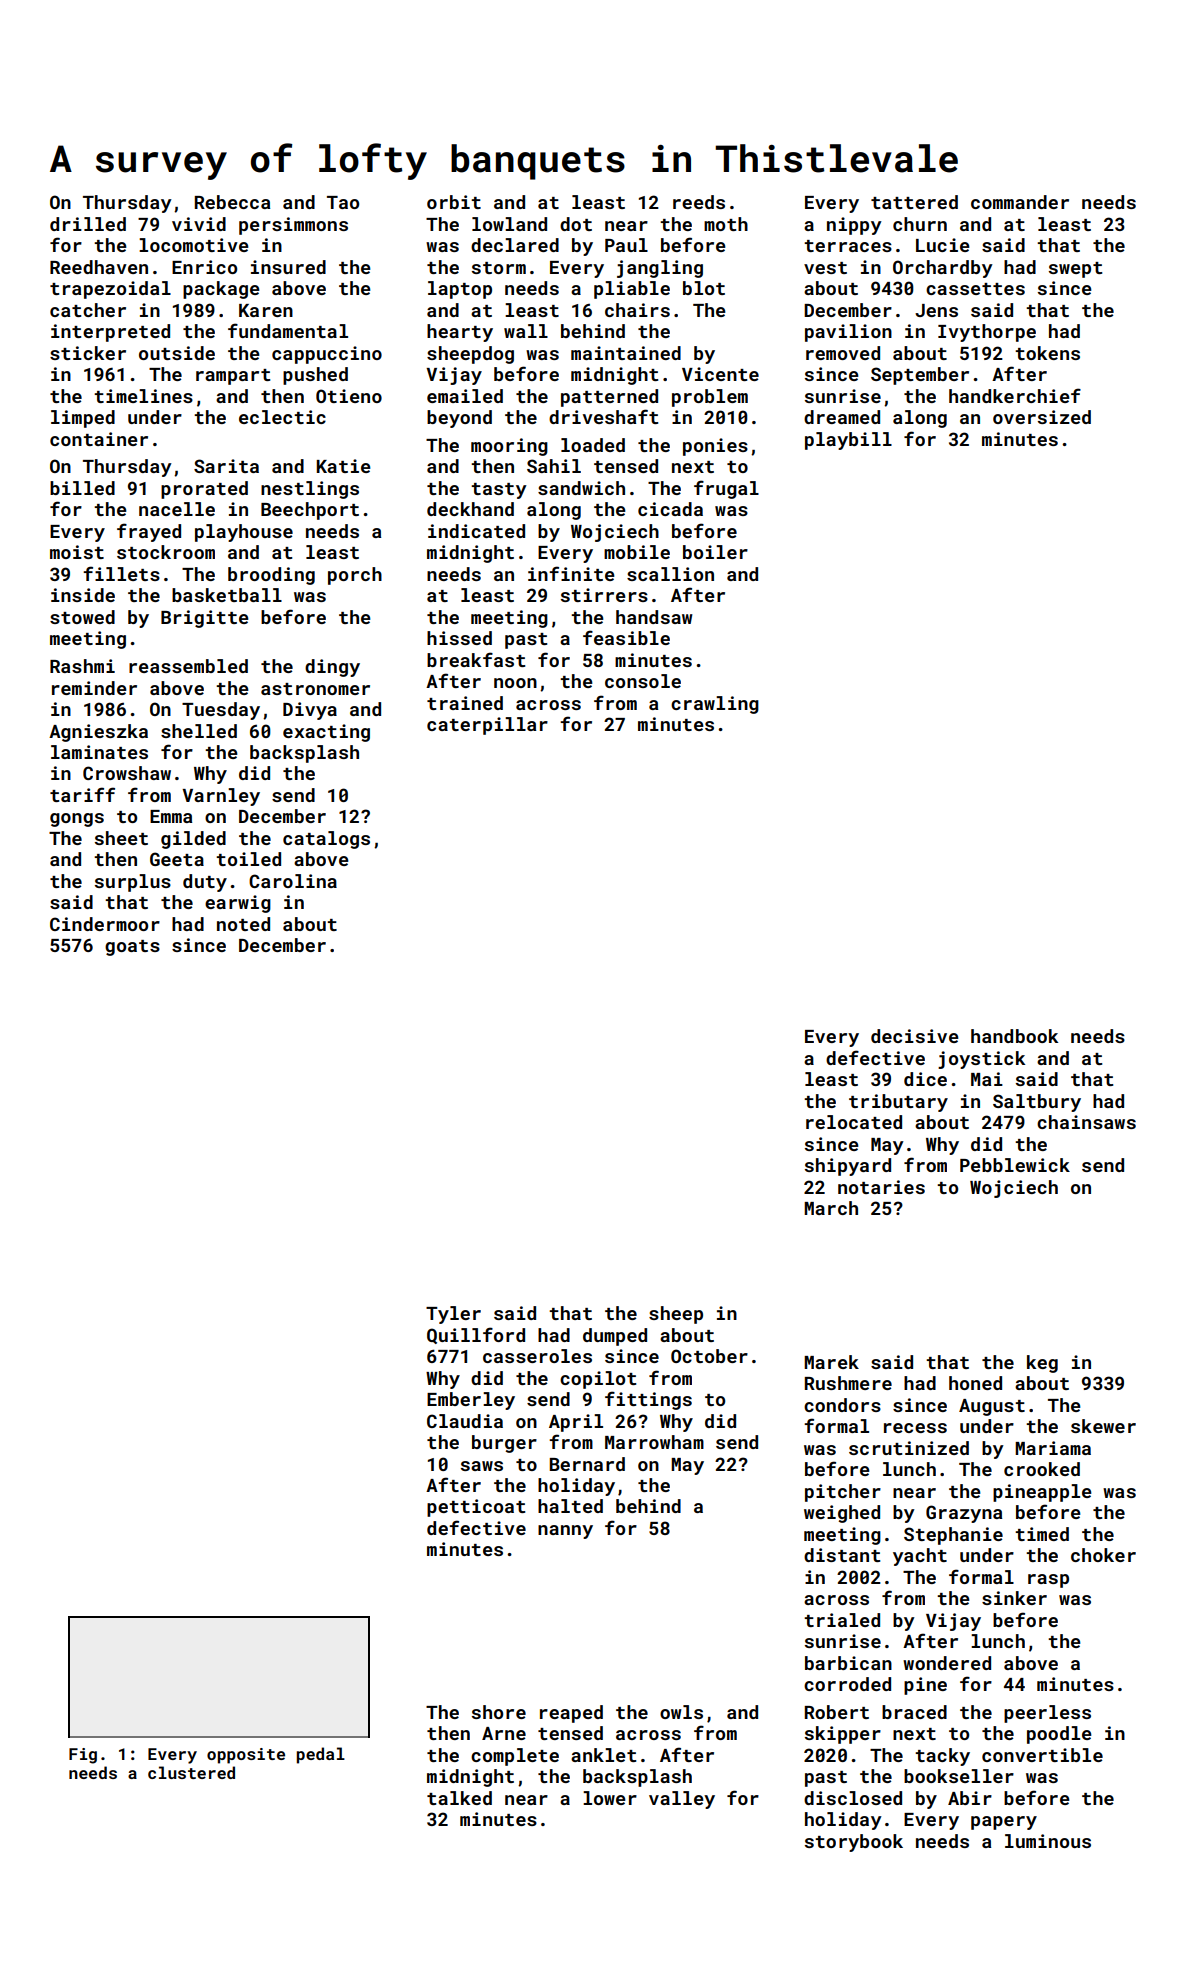 Image resolution: width=1192 pixels, height=1964 pixels. I want to click on goats, so click(132, 948).
